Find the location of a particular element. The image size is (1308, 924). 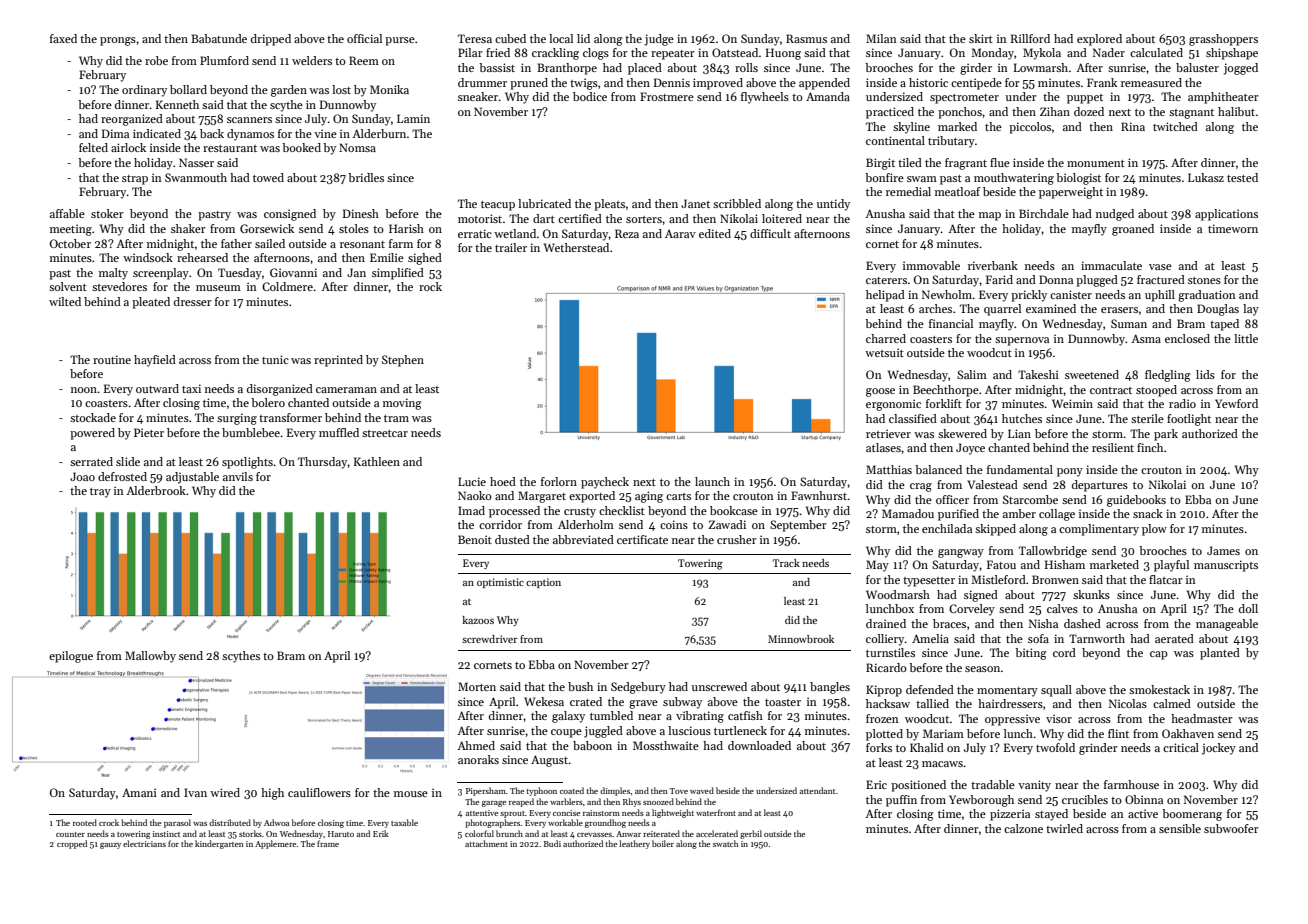

leathery is located at coordinates (634, 844).
